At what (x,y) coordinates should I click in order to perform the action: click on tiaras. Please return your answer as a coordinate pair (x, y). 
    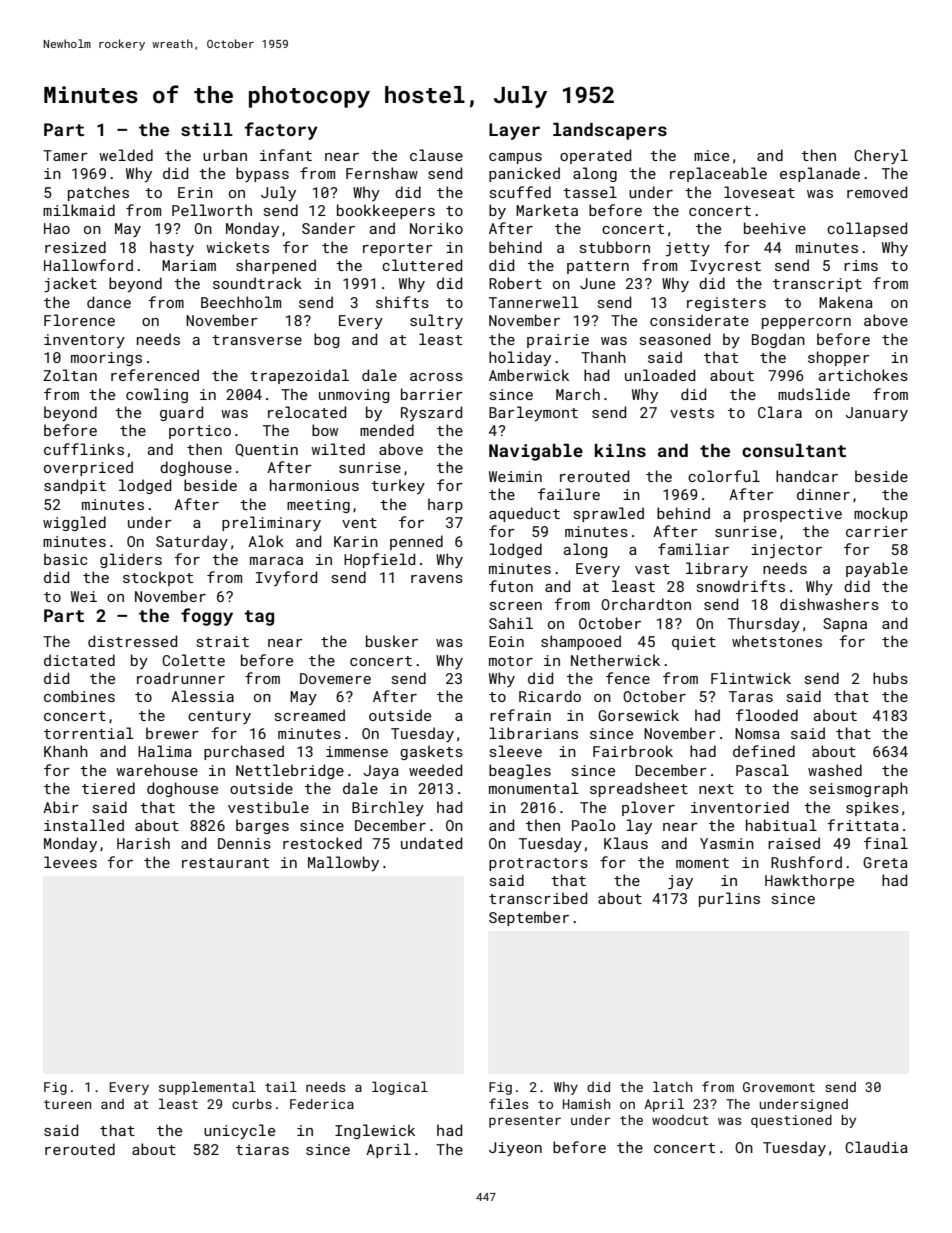
    Looking at the image, I should click on (262, 1149).
